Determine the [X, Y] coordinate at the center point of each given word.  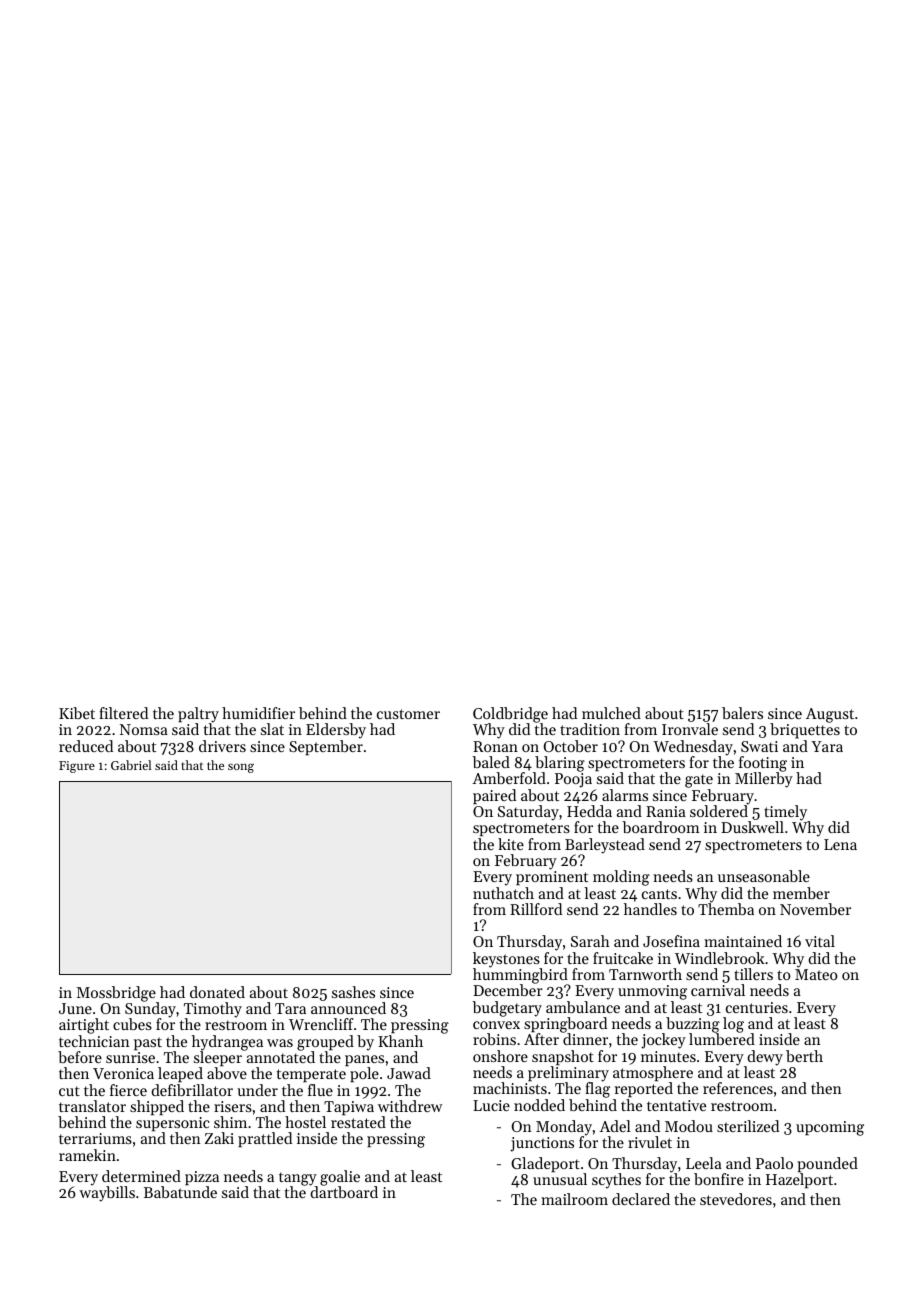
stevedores [736, 1199]
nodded [539, 1105]
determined [141, 1176]
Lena [840, 844]
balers [742, 713]
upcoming [830, 1128]
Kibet [77, 713]
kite [511, 844]
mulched [611, 713]
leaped [180, 1074]
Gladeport [545, 1164]
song [241, 768]
